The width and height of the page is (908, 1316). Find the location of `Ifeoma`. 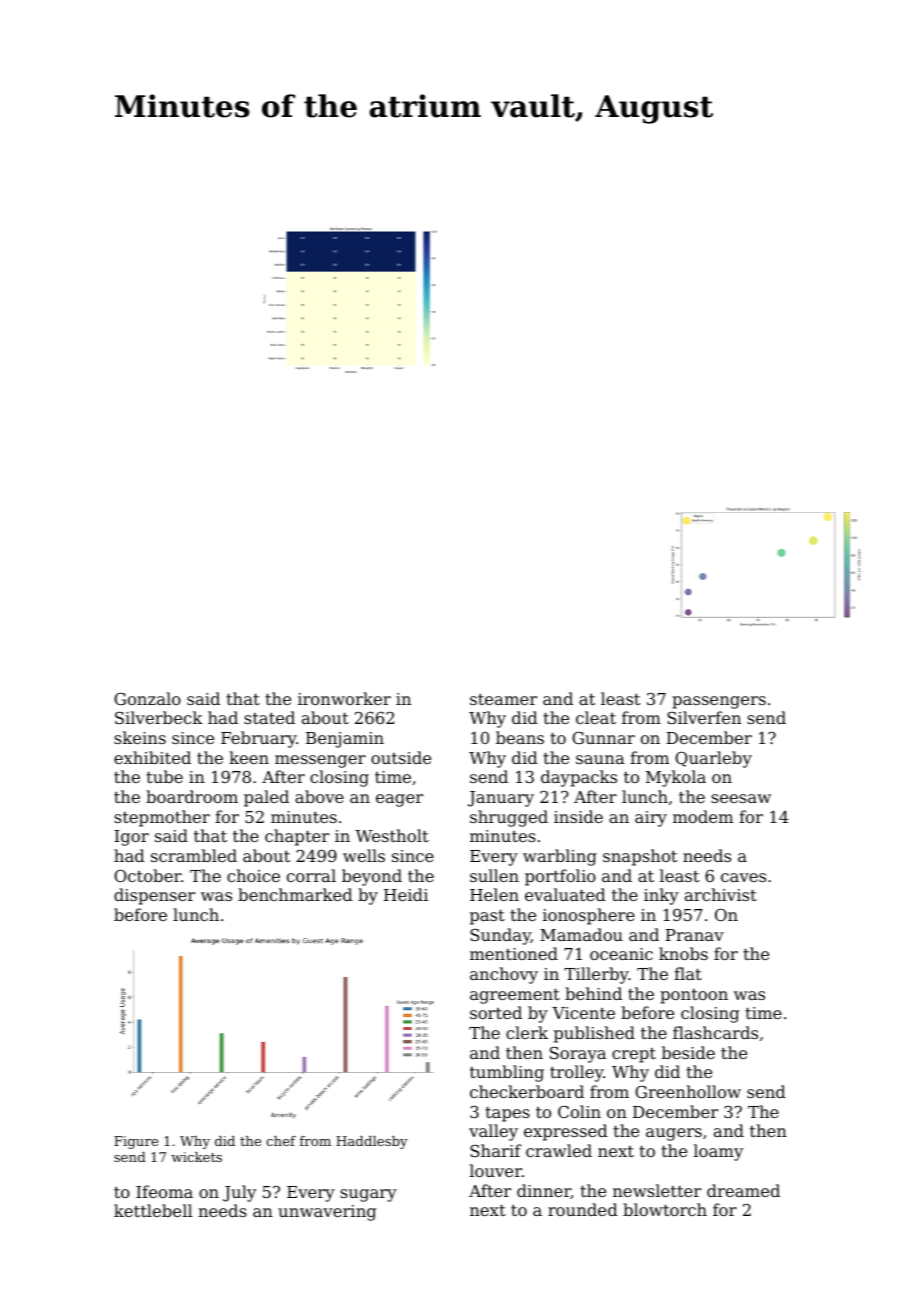

Ifeoma is located at coordinates (164, 1191).
